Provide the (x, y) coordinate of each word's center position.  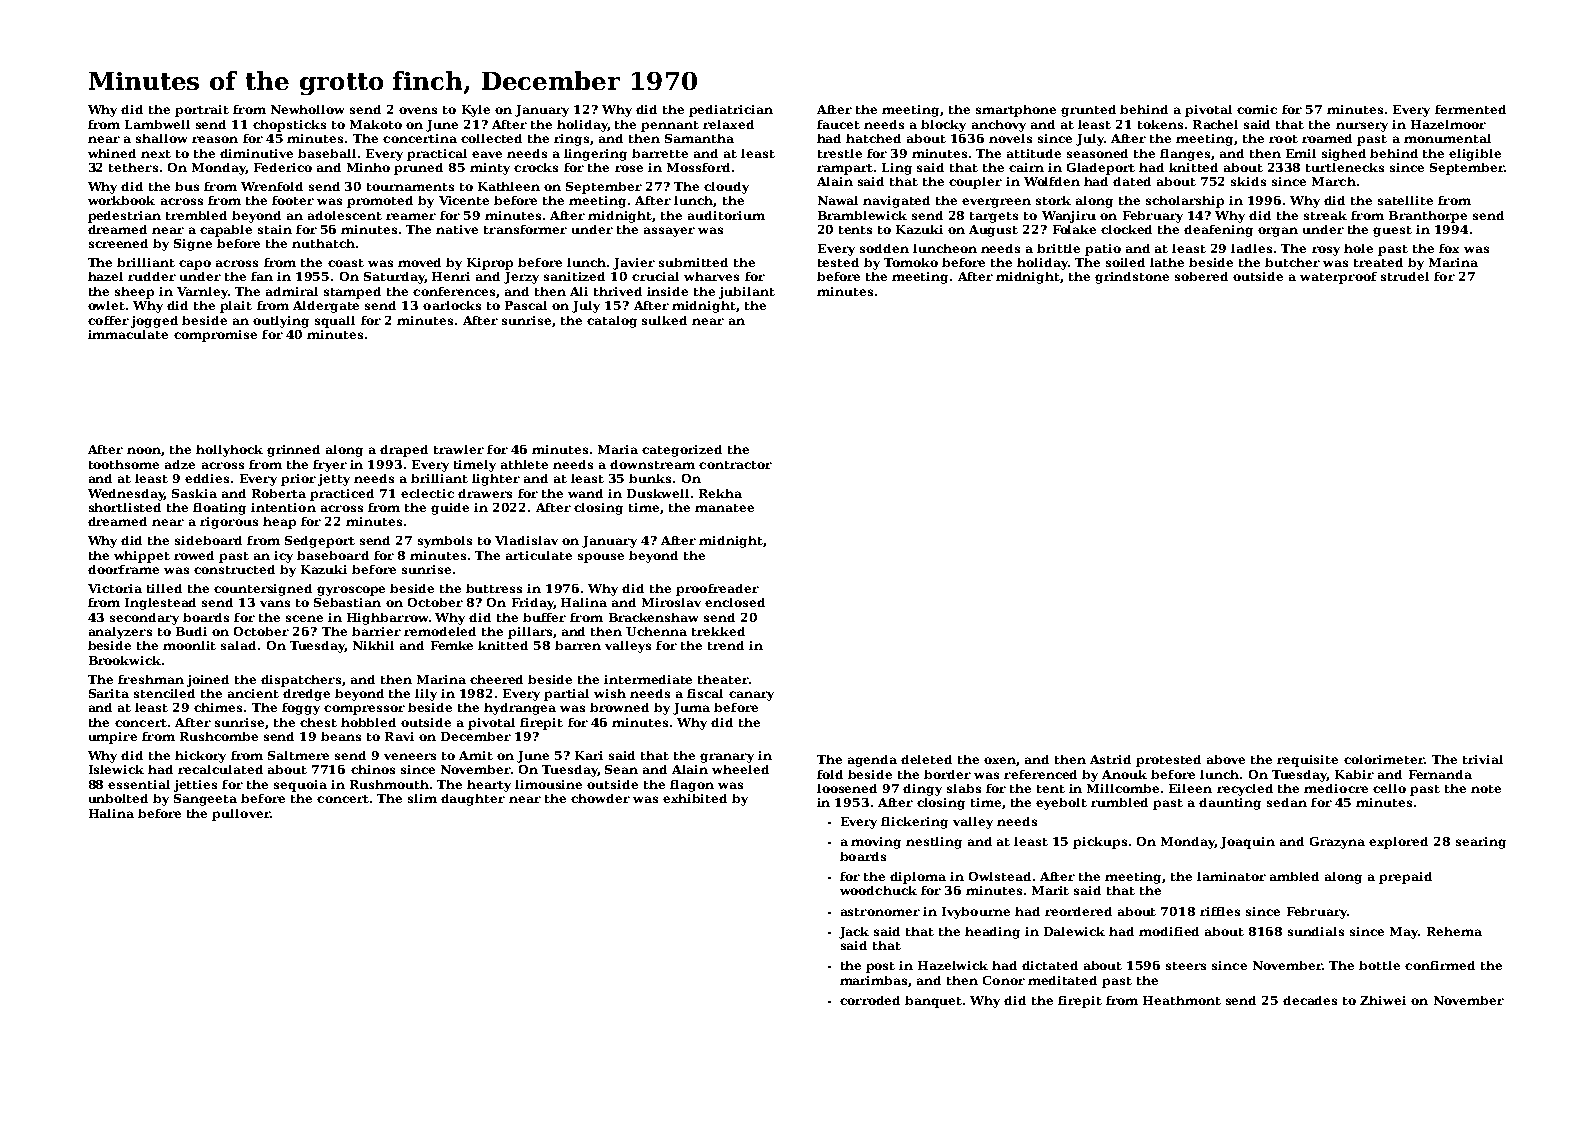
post (880, 967)
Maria (618, 449)
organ (1278, 232)
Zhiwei (1383, 1000)
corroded (870, 1000)
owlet (106, 305)
